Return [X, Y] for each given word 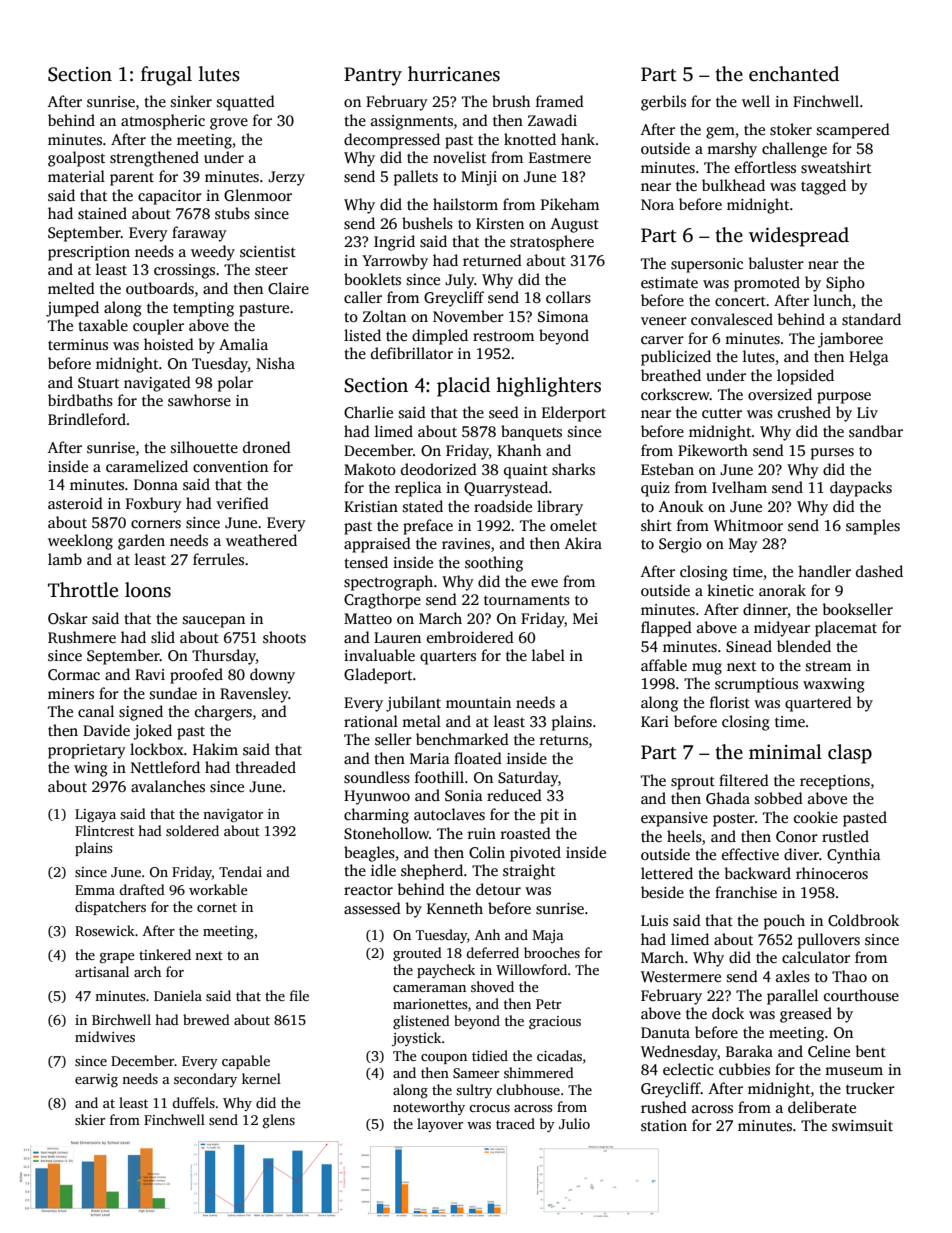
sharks [573, 469]
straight [529, 872]
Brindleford [87, 419]
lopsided [805, 377]
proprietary [87, 751]
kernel [261, 1078]
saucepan [214, 622]
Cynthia [854, 856]
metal [421, 721]
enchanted [794, 74]
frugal [166, 76]
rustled [845, 836]
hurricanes [454, 74]
